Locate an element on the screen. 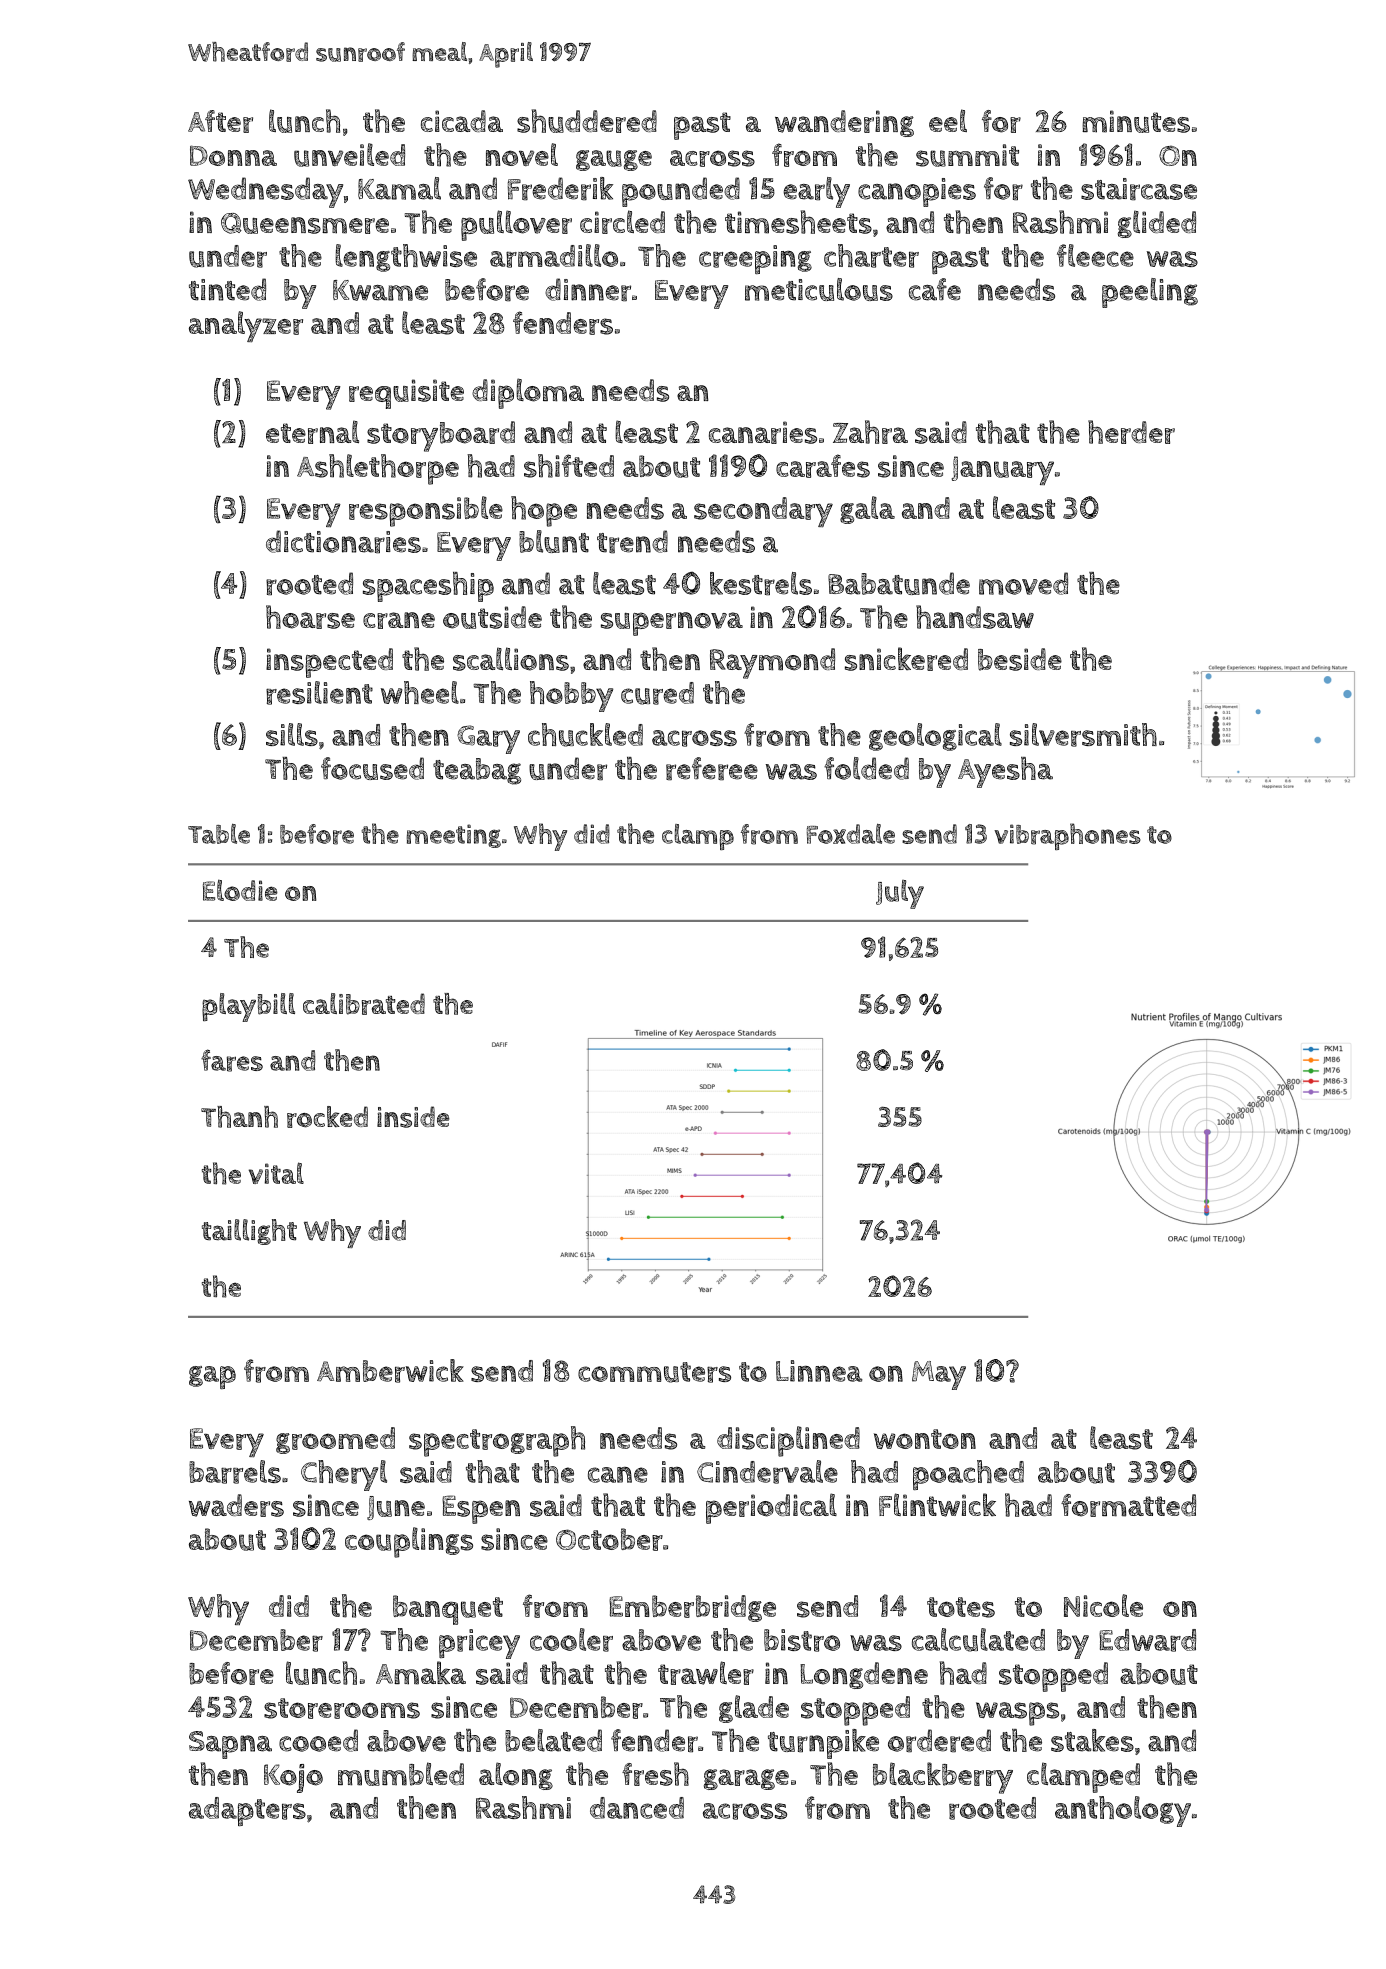 The image size is (1386, 1969). After is located at coordinates (220, 121).
